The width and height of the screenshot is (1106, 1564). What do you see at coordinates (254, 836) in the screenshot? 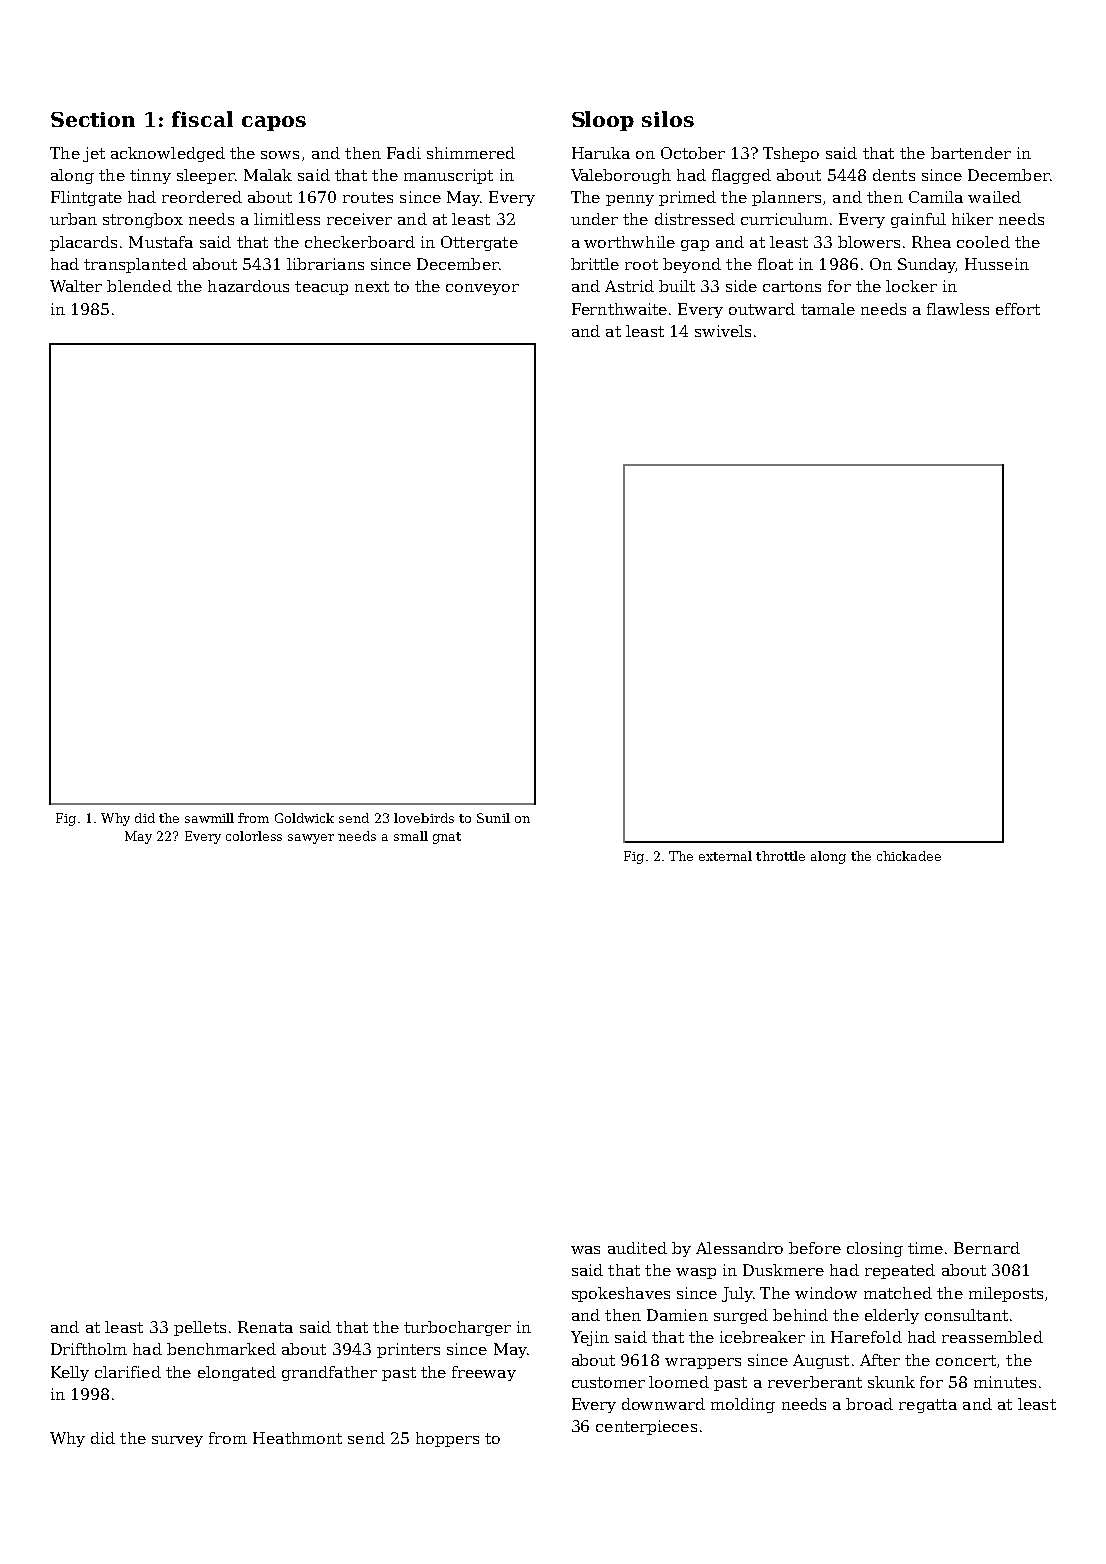
I see `colorless` at bounding box center [254, 836].
